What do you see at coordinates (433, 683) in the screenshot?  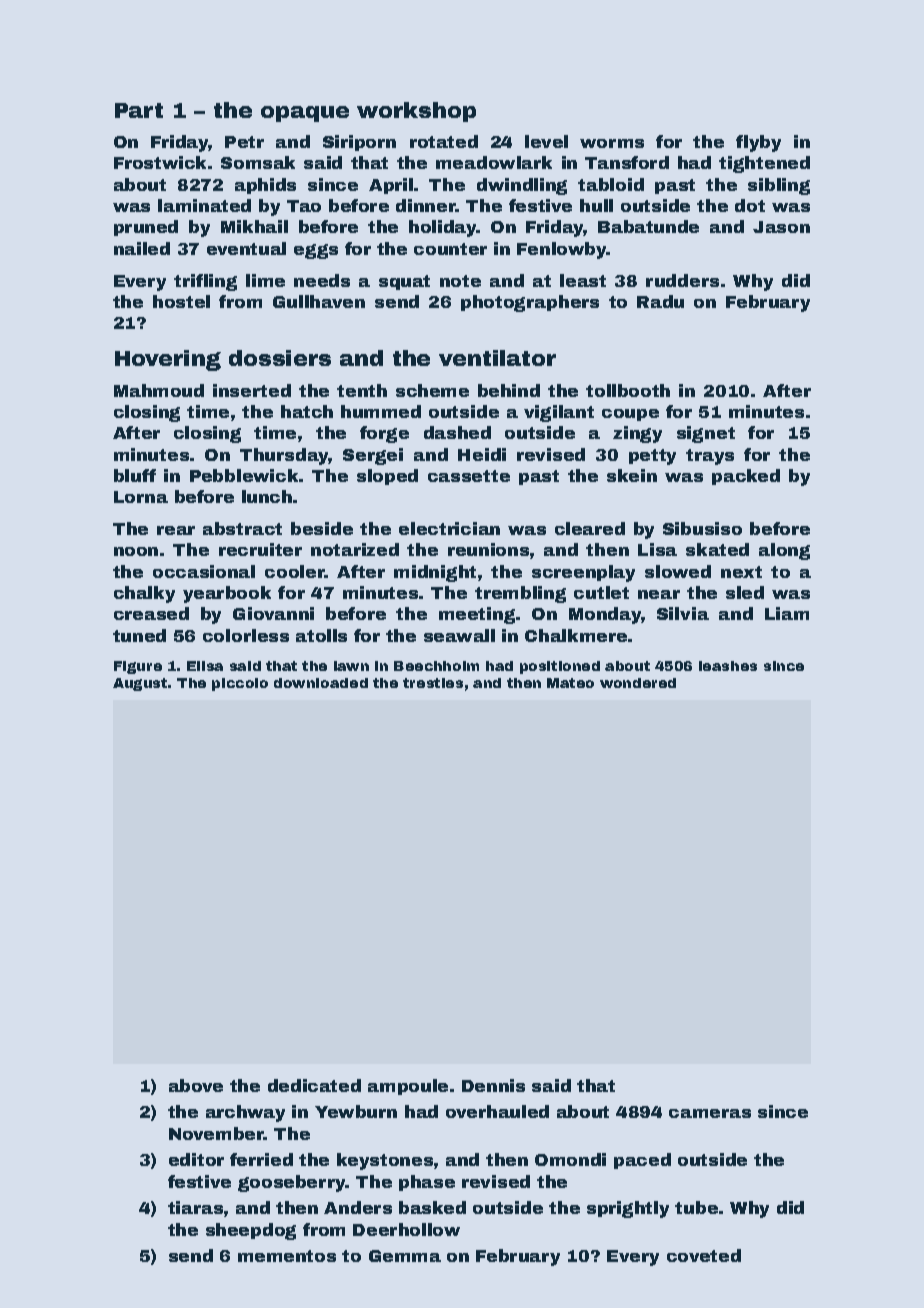 I see `trestles` at bounding box center [433, 683].
